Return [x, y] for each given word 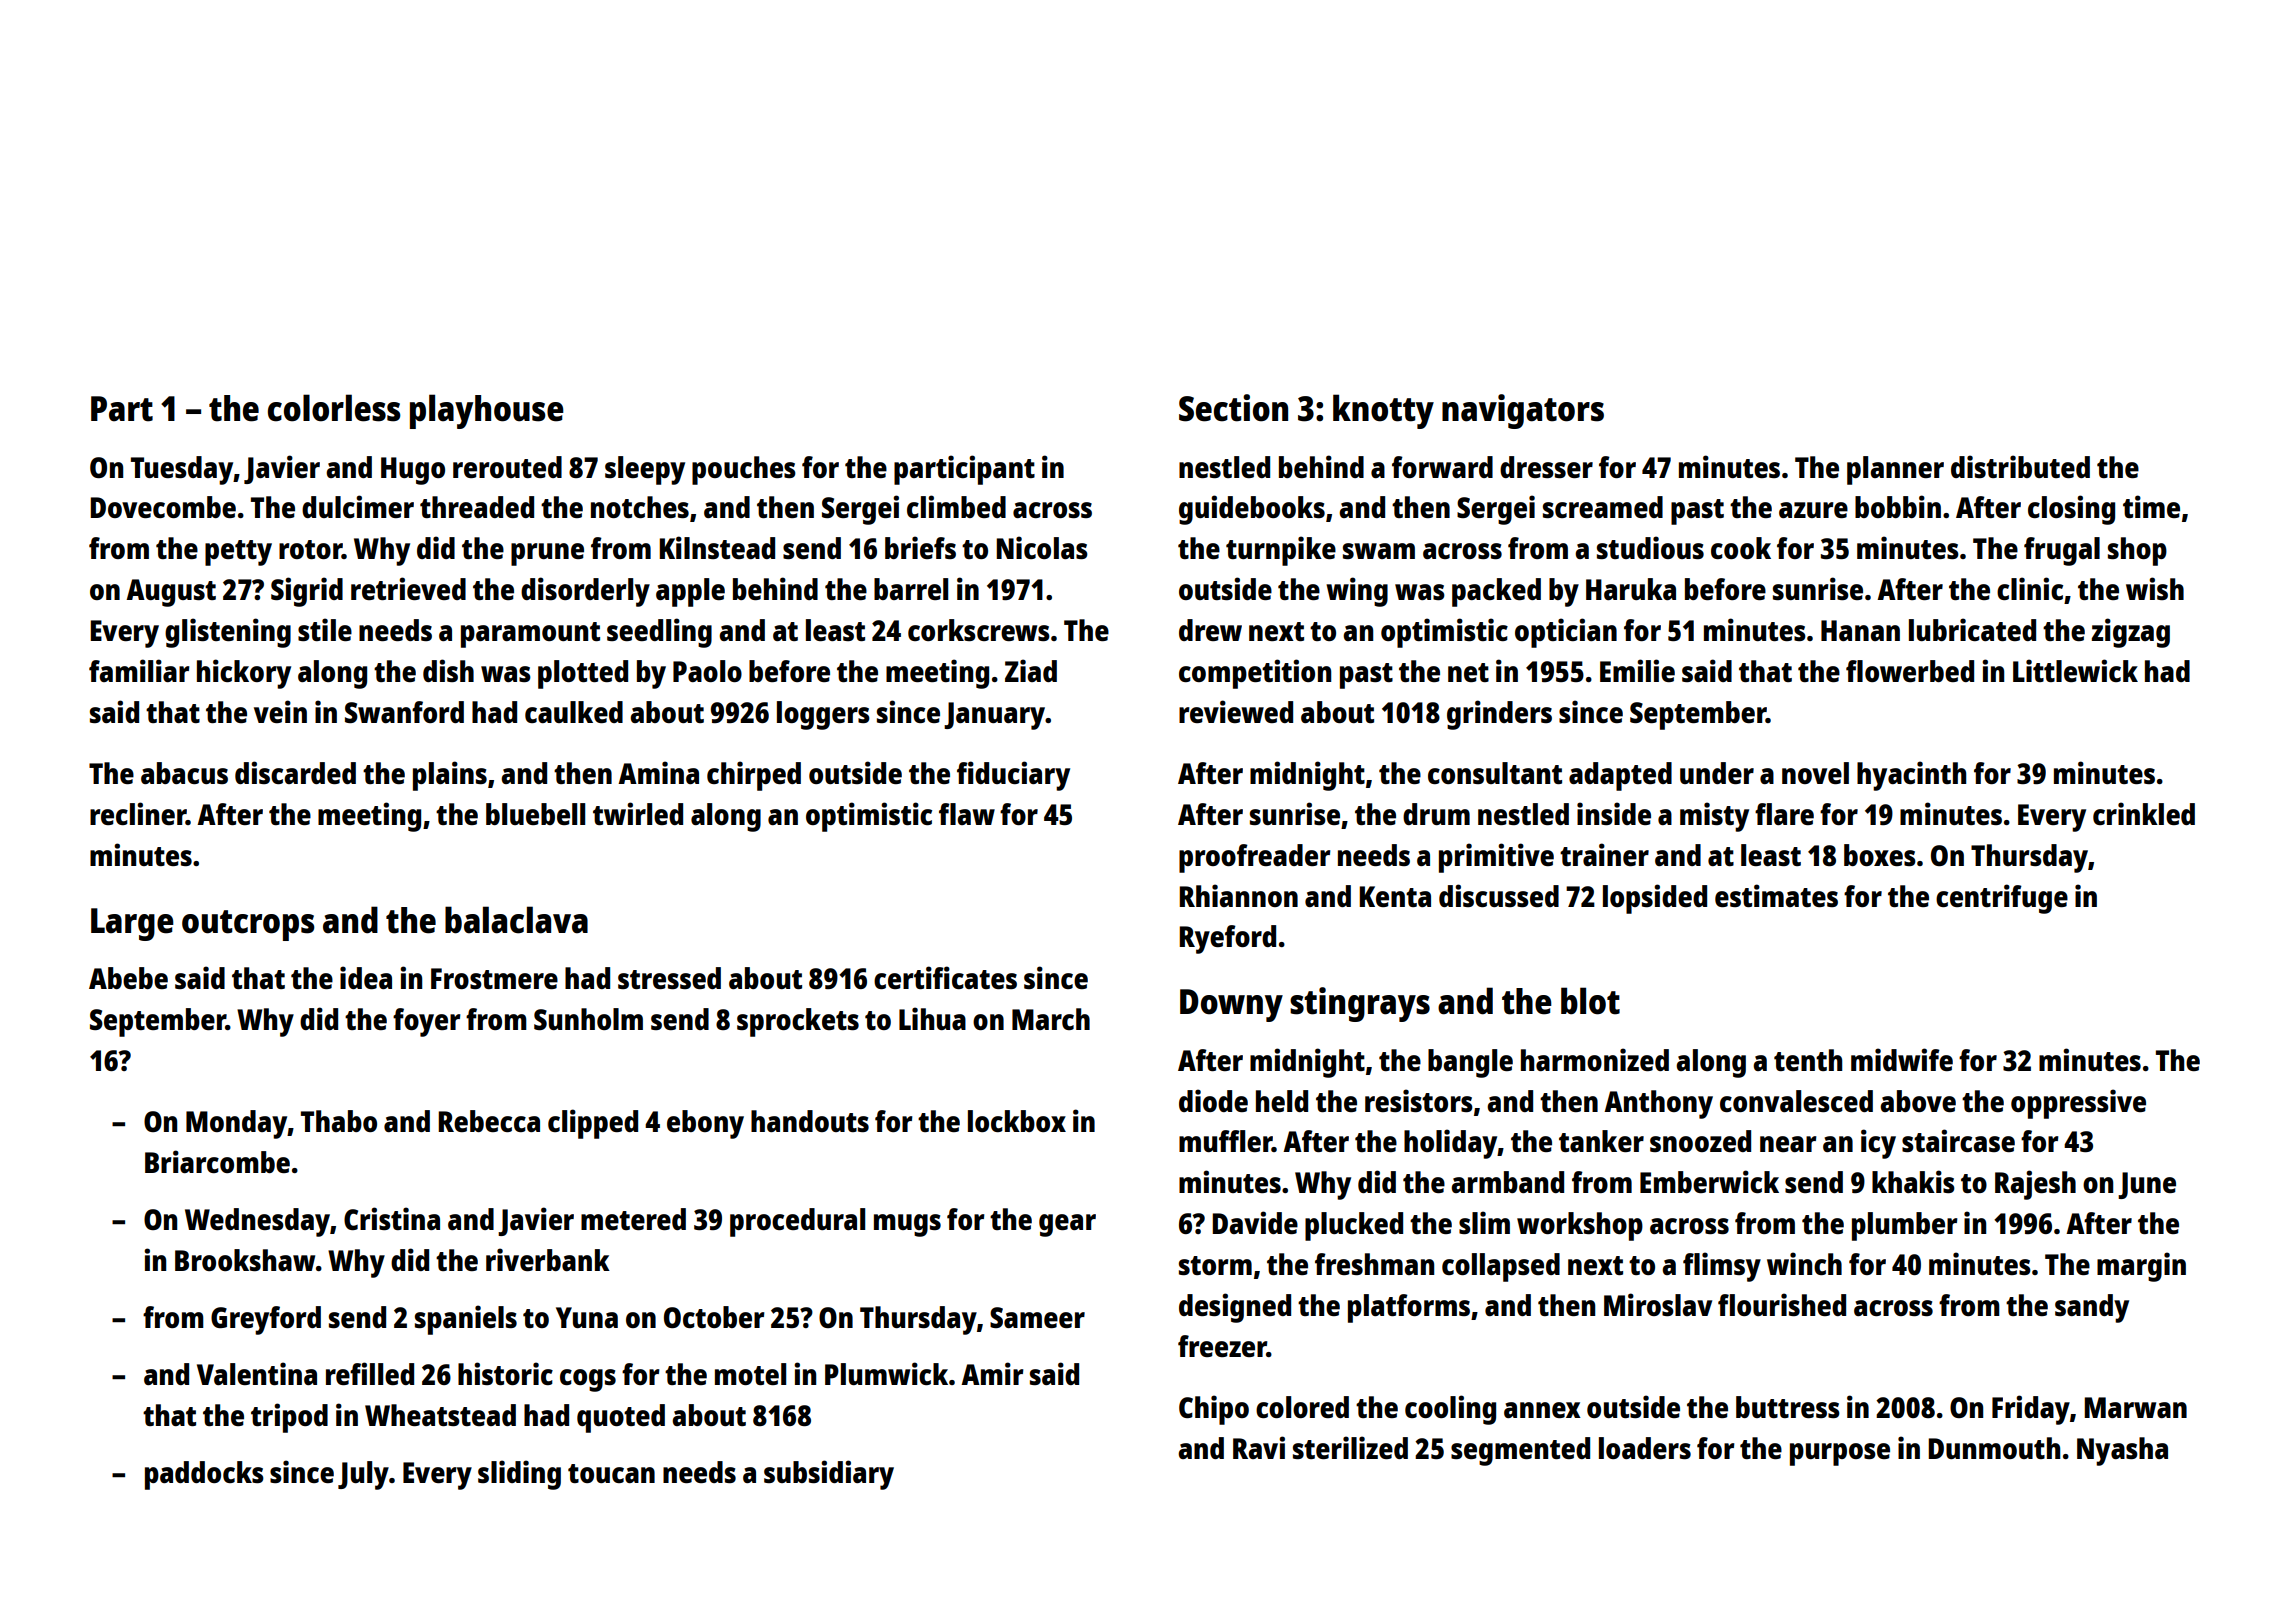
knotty [1383, 411]
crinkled [2144, 813]
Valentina [257, 1373]
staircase [1958, 1140]
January [995, 716]
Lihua [932, 1018]
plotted [583, 674]
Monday [237, 1124]
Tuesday [182, 470]
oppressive [2078, 1104]
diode [1213, 1100]
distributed [2020, 466]
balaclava [516, 920]
